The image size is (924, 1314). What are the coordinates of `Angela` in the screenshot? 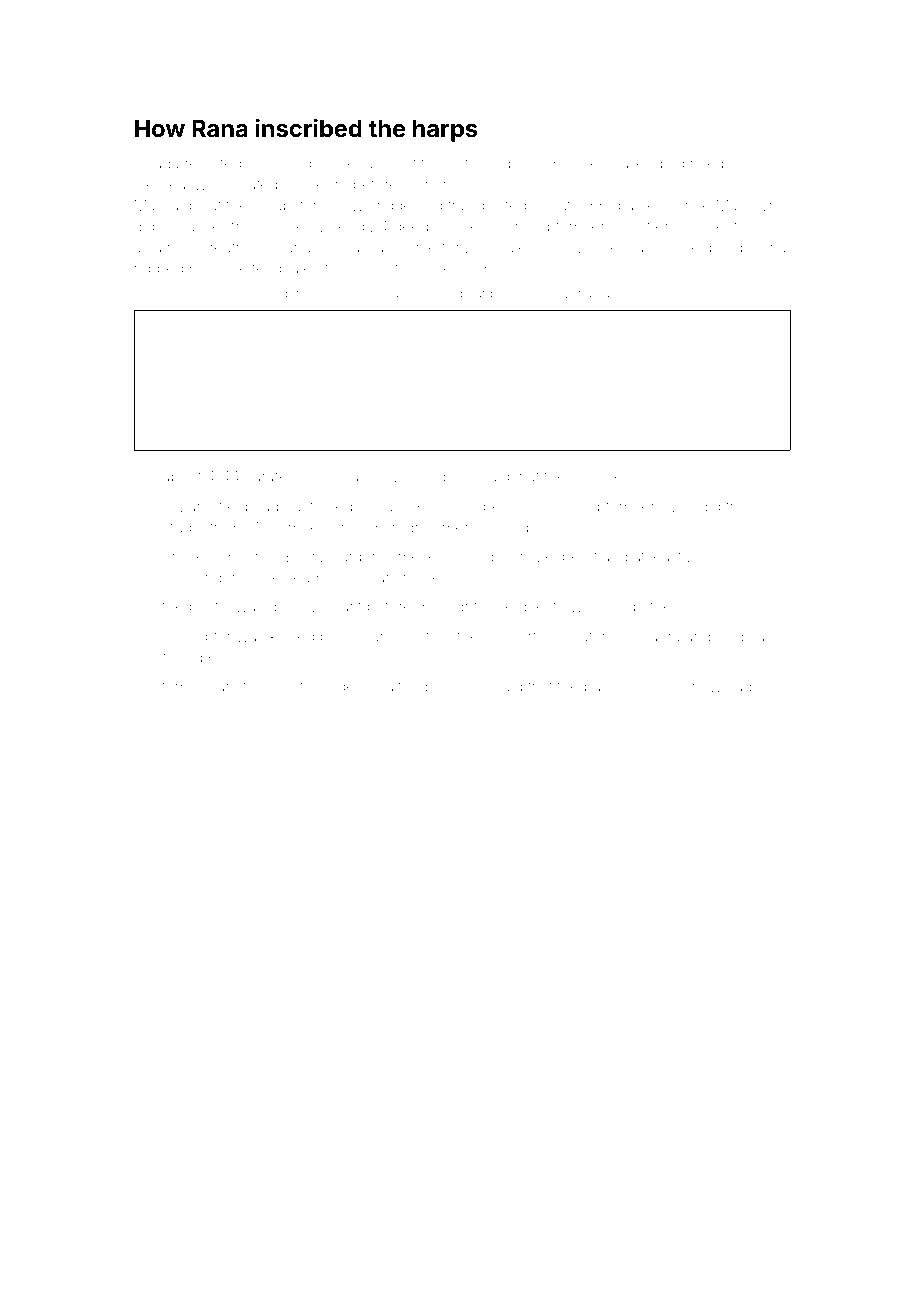 It's located at (740, 638).
